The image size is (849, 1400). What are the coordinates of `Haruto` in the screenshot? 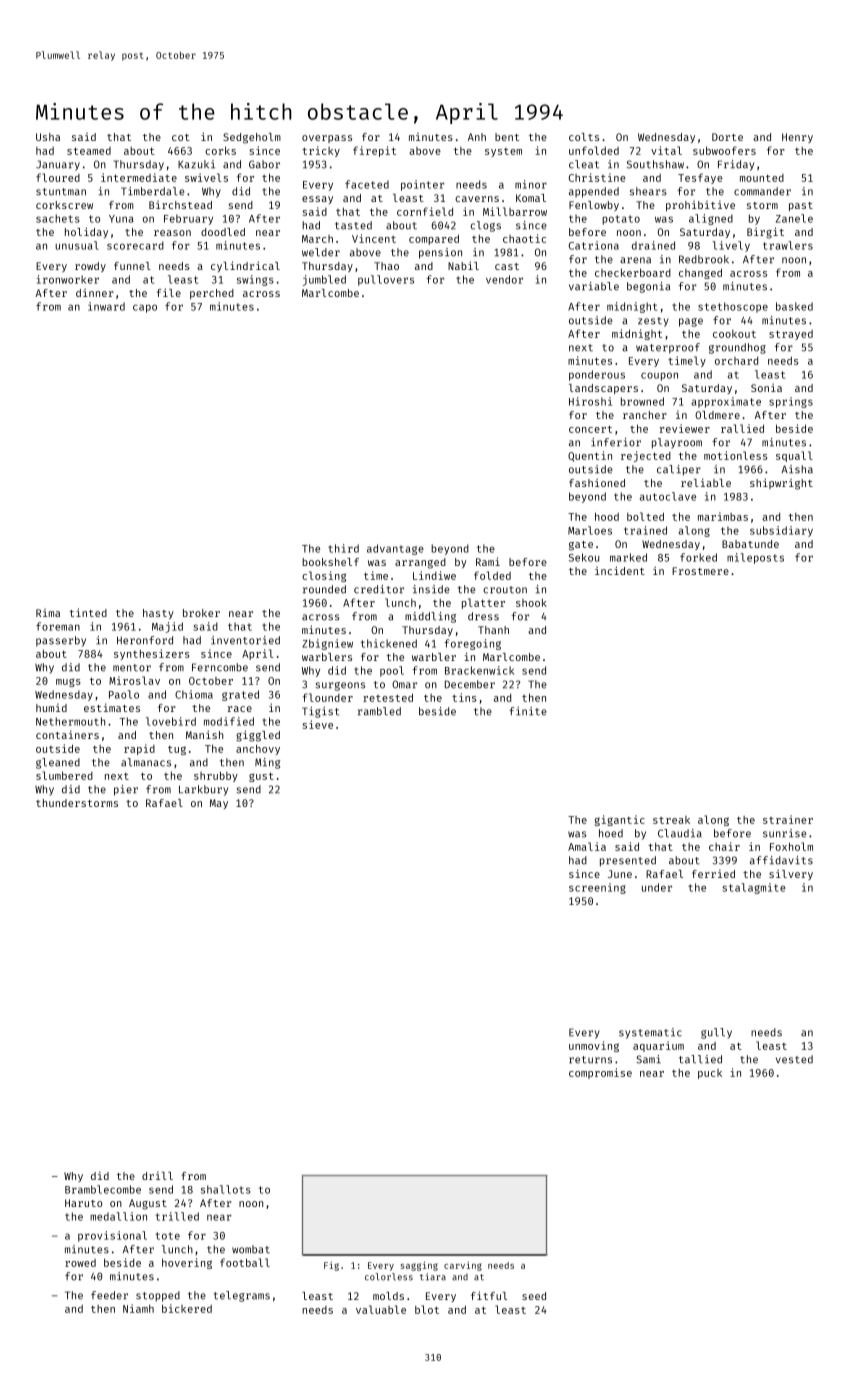 It's located at (83, 1203).
